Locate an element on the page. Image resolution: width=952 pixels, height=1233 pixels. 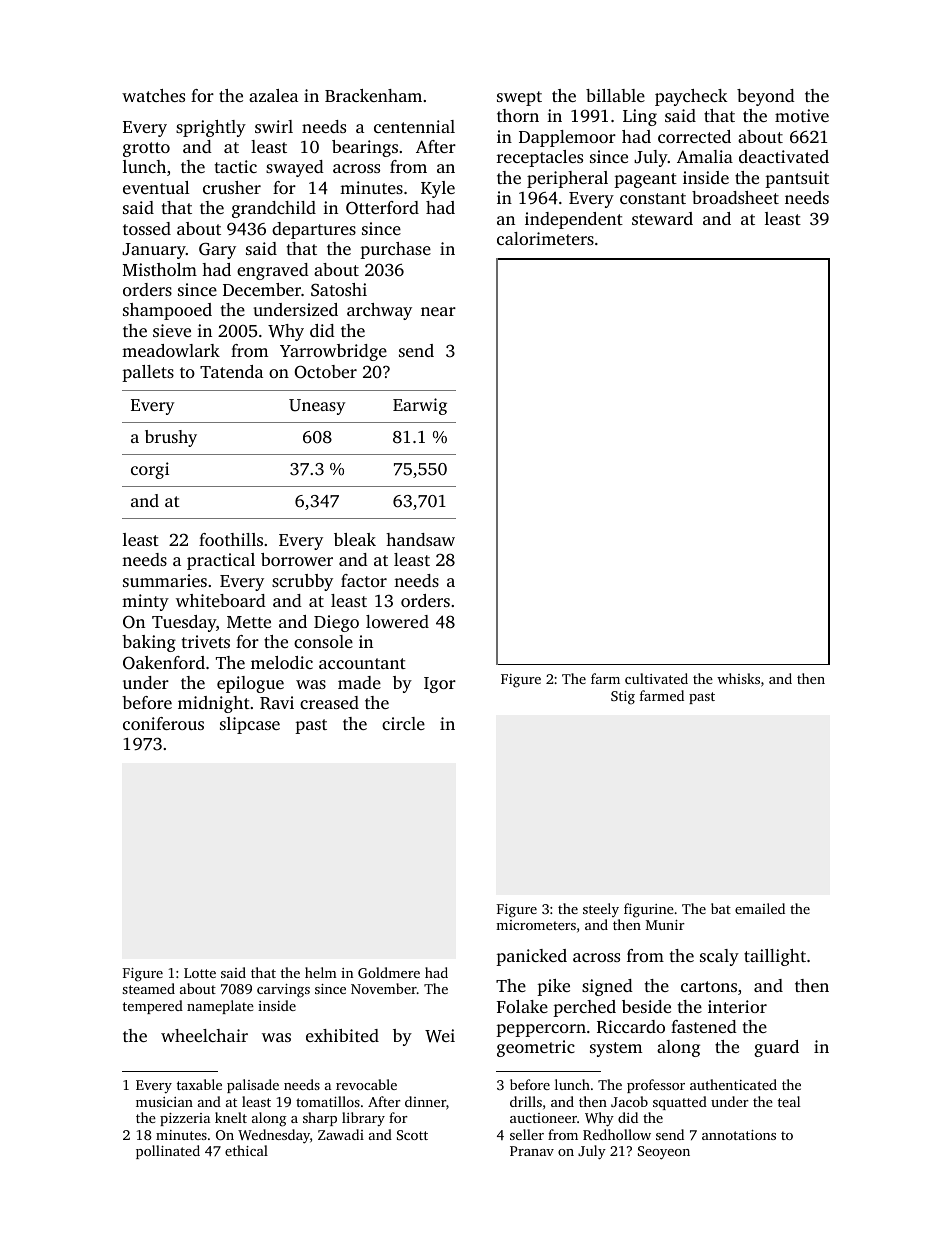
azalea is located at coordinates (273, 95).
